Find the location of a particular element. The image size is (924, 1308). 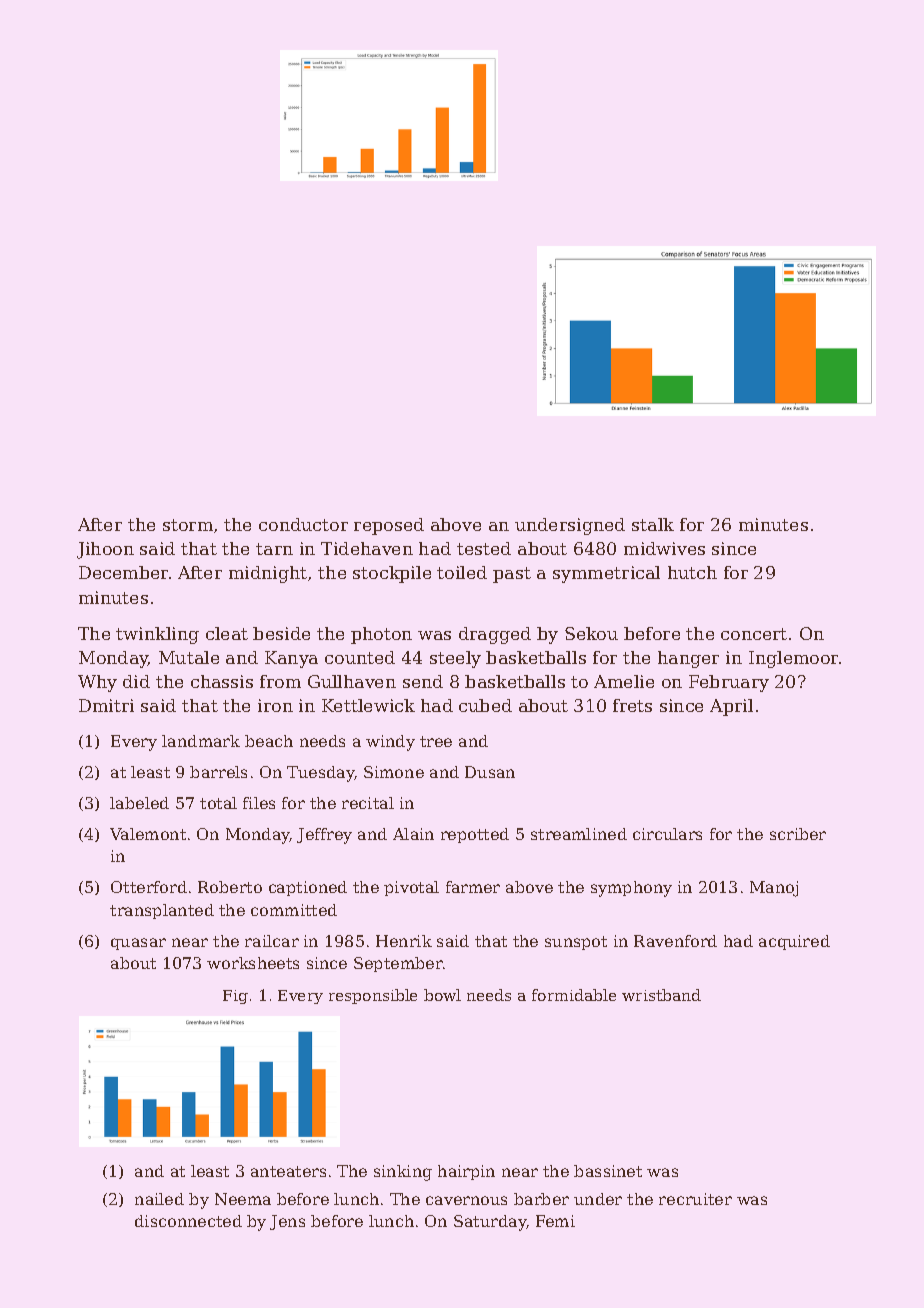

worksheets is located at coordinates (253, 963).
